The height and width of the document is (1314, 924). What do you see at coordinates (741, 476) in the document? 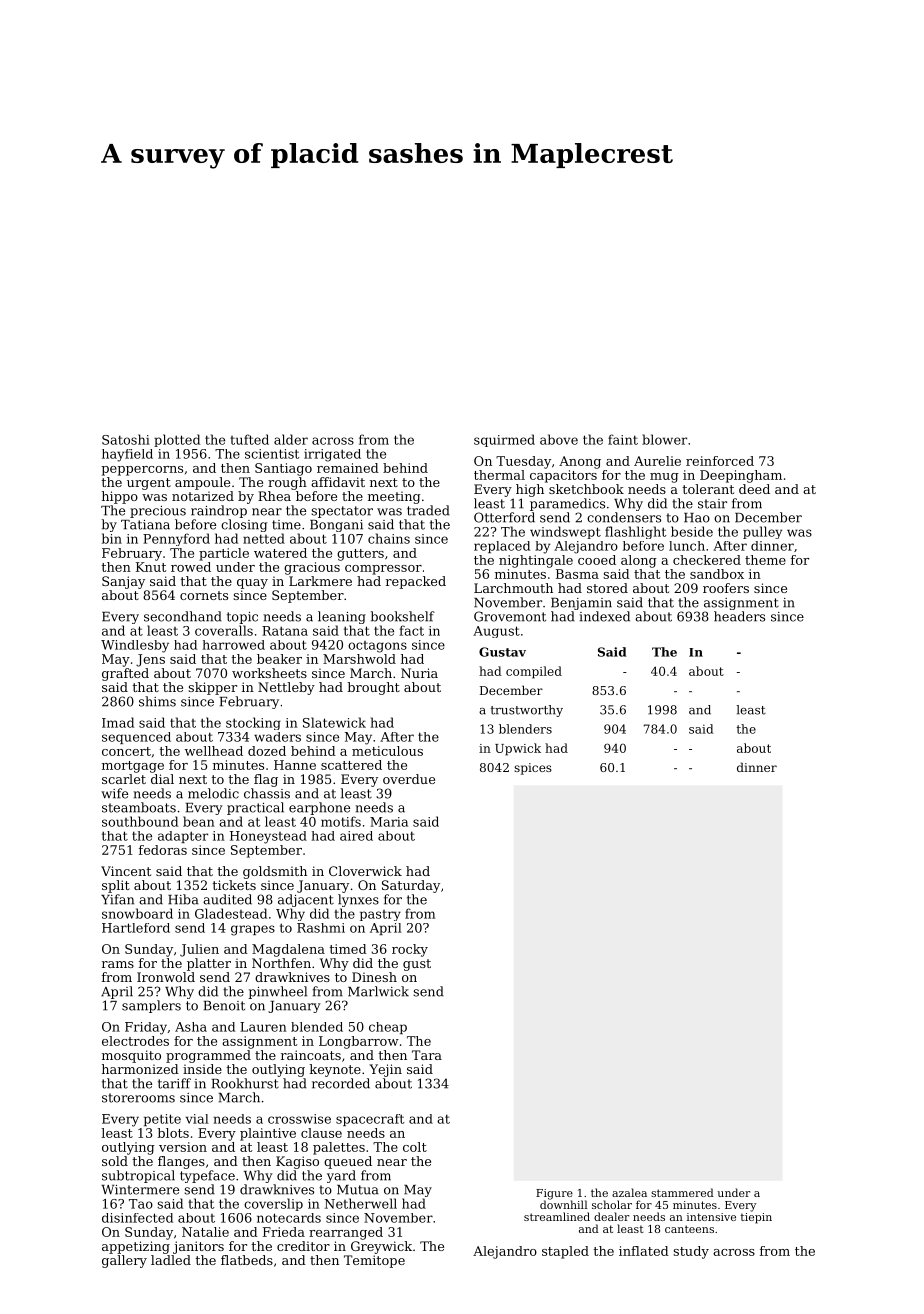
I see `Deepingham` at bounding box center [741, 476].
